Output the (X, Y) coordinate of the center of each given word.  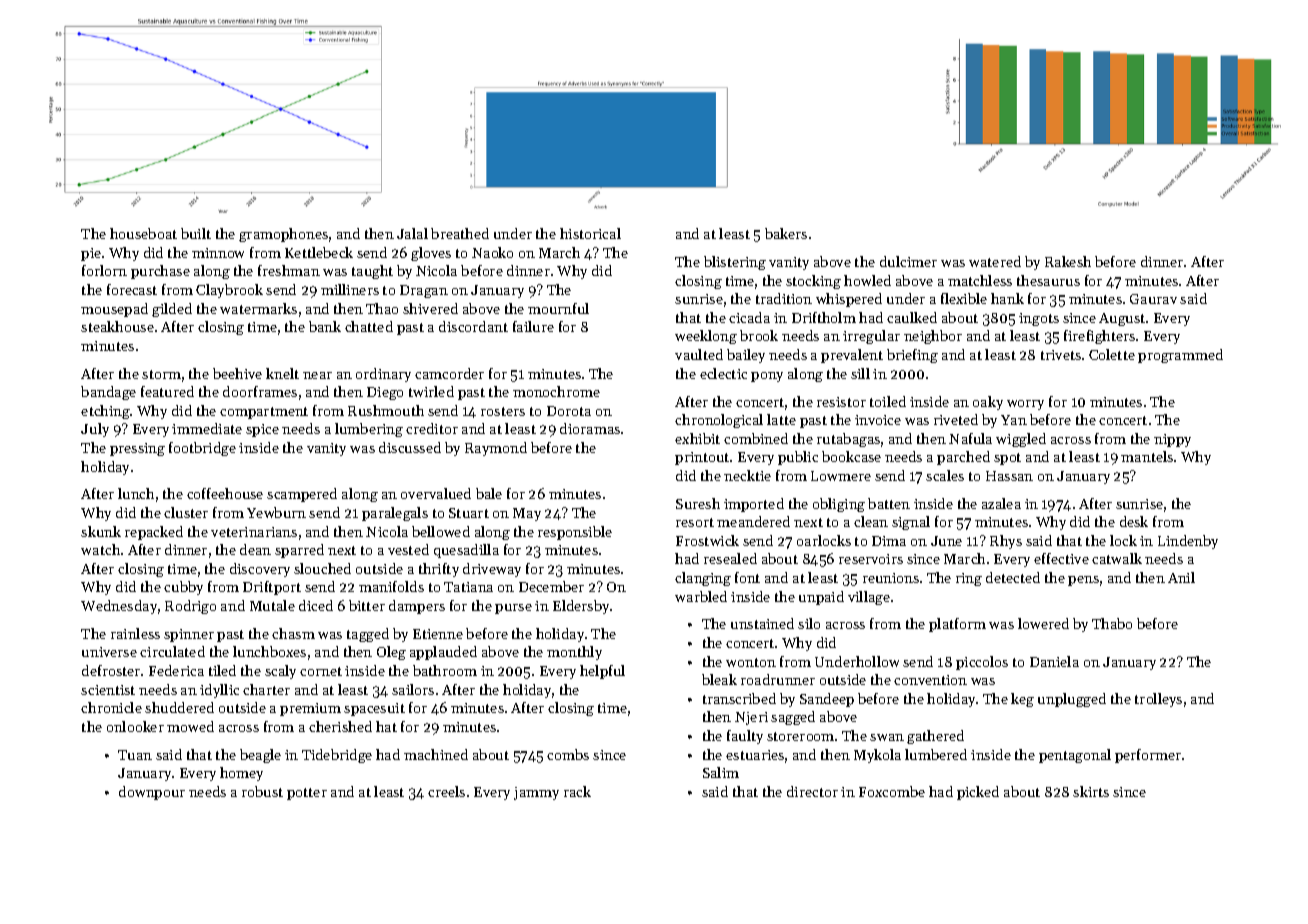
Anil (1181, 577)
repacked (154, 533)
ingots (1039, 319)
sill (860, 373)
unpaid (821, 598)
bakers (786, 233)
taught (372, 272)
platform (957, 625)
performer (1148, 756)
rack (577, 791)
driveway (492, 570)
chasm (293, 633)
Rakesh (1068, 261)
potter (307, 794)
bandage (108, 393)
